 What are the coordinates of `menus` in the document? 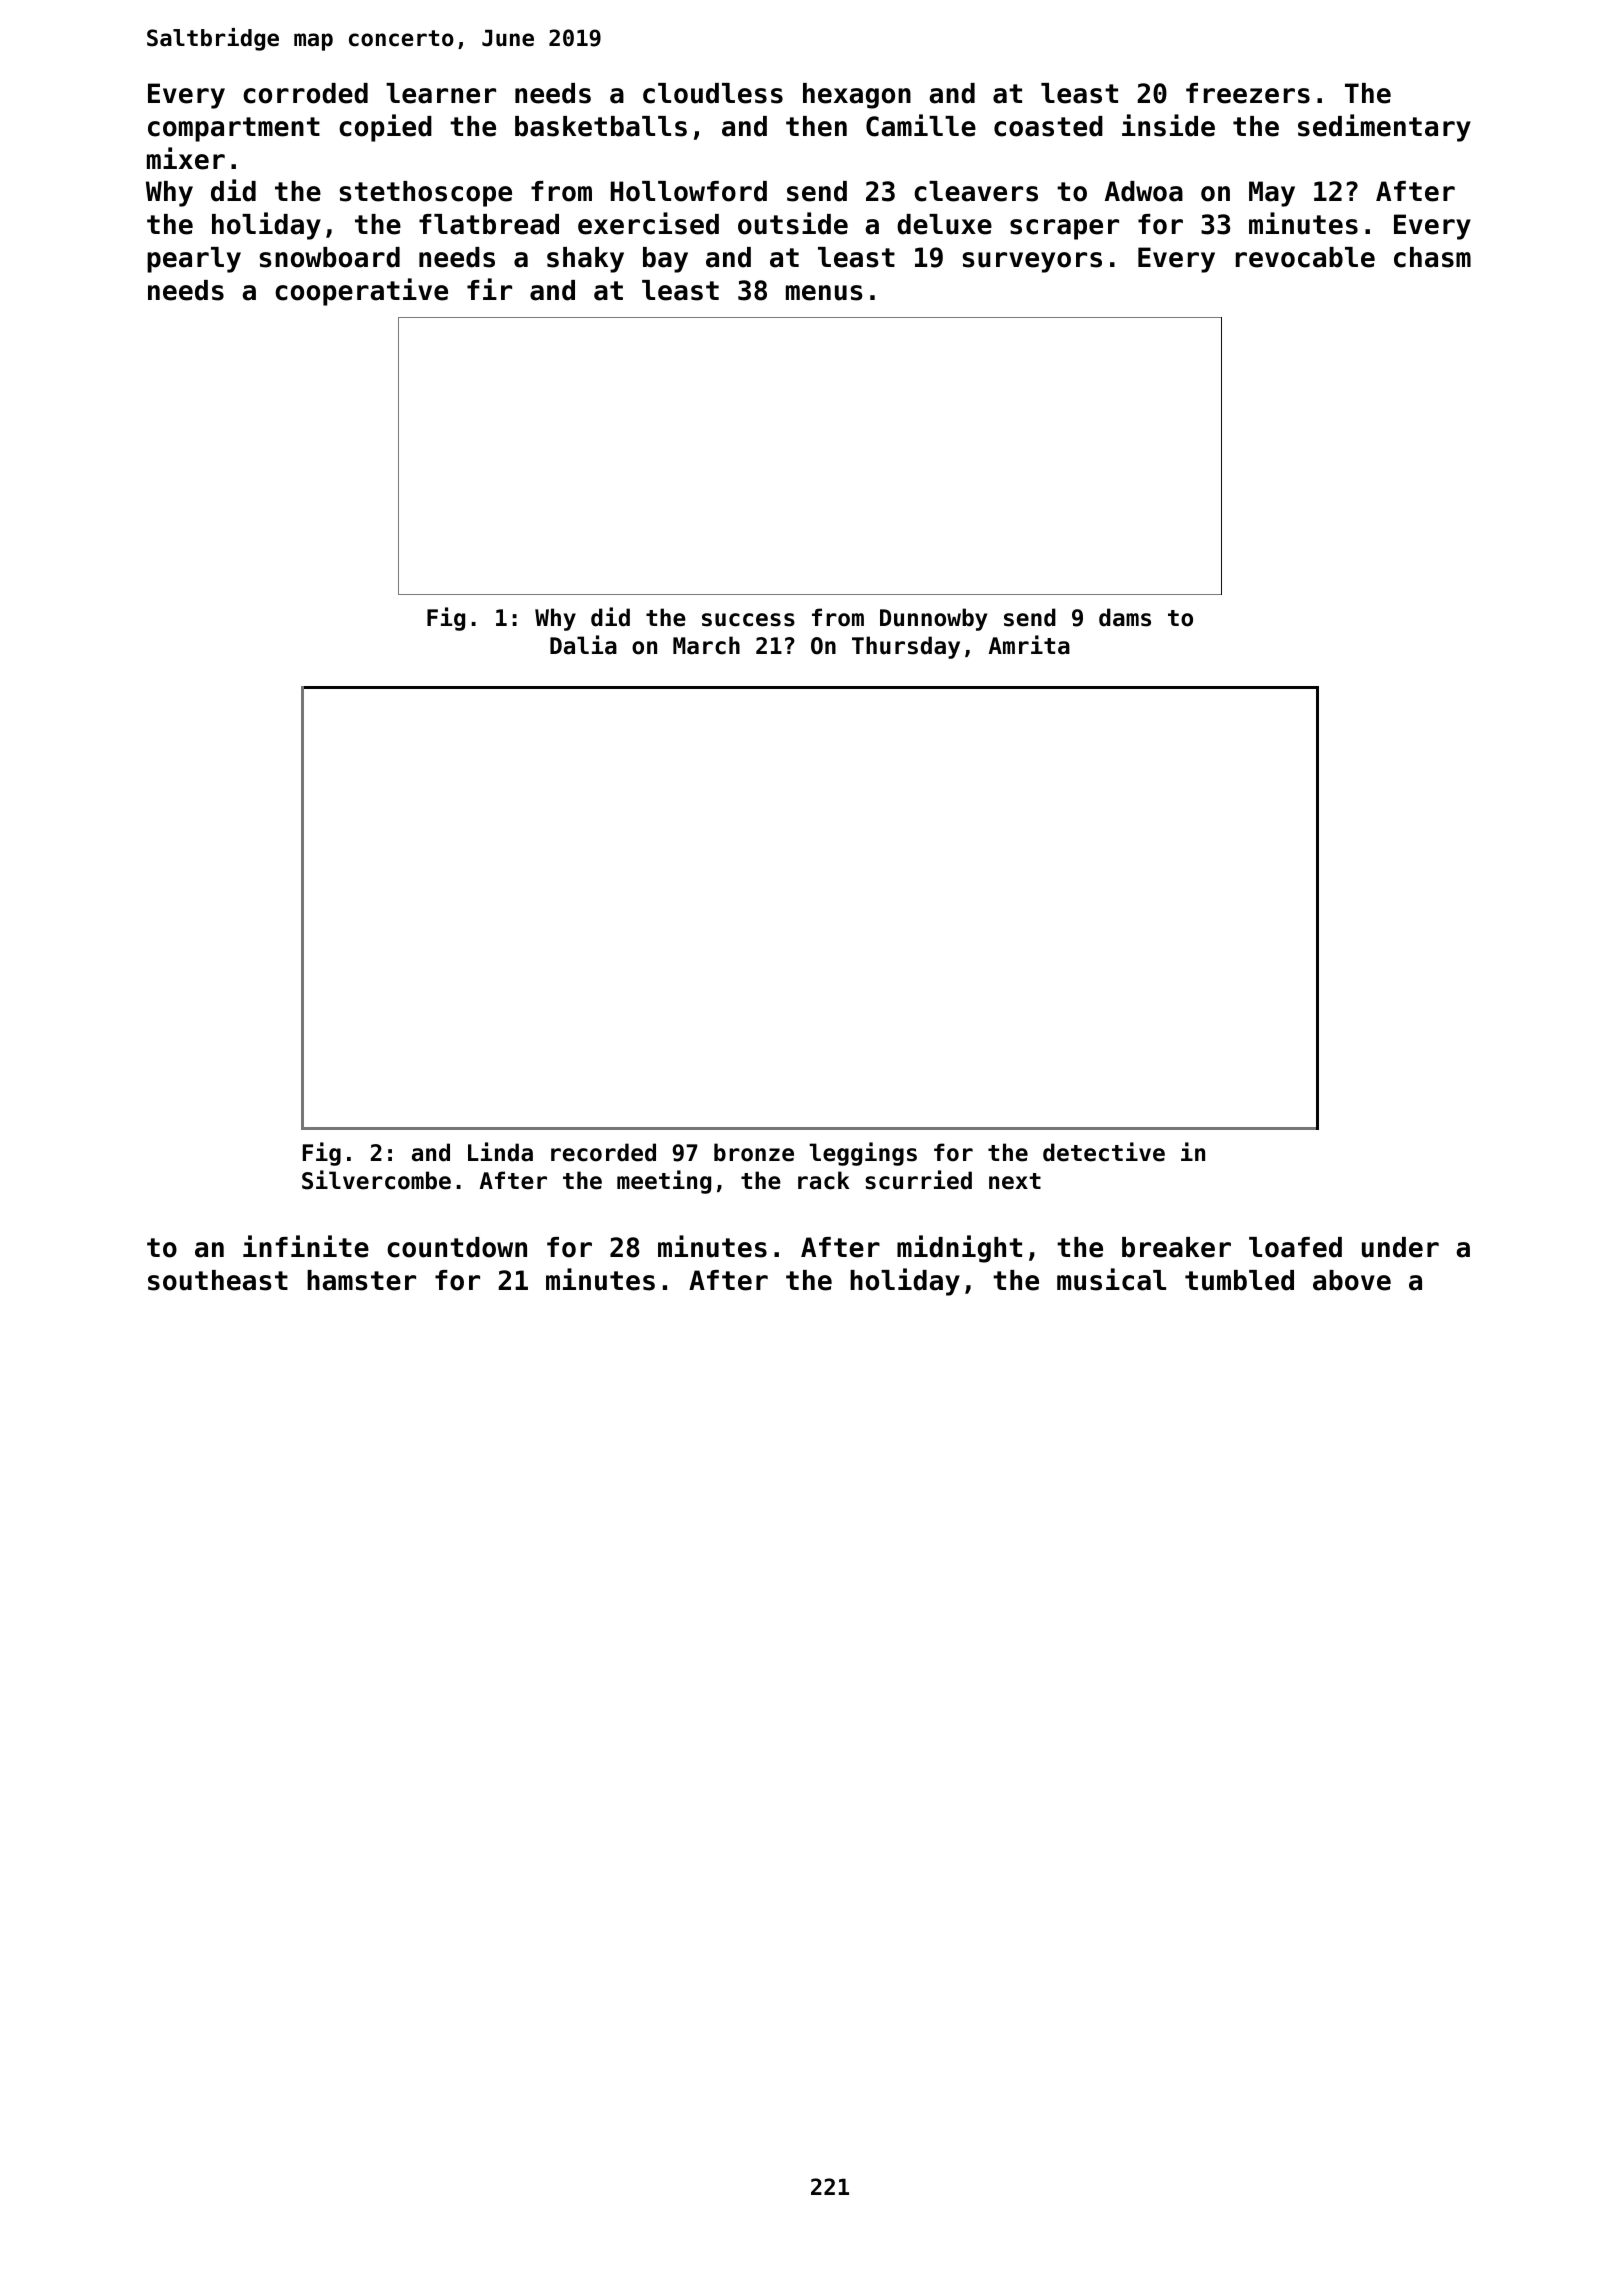 It's located at (824, 293).
